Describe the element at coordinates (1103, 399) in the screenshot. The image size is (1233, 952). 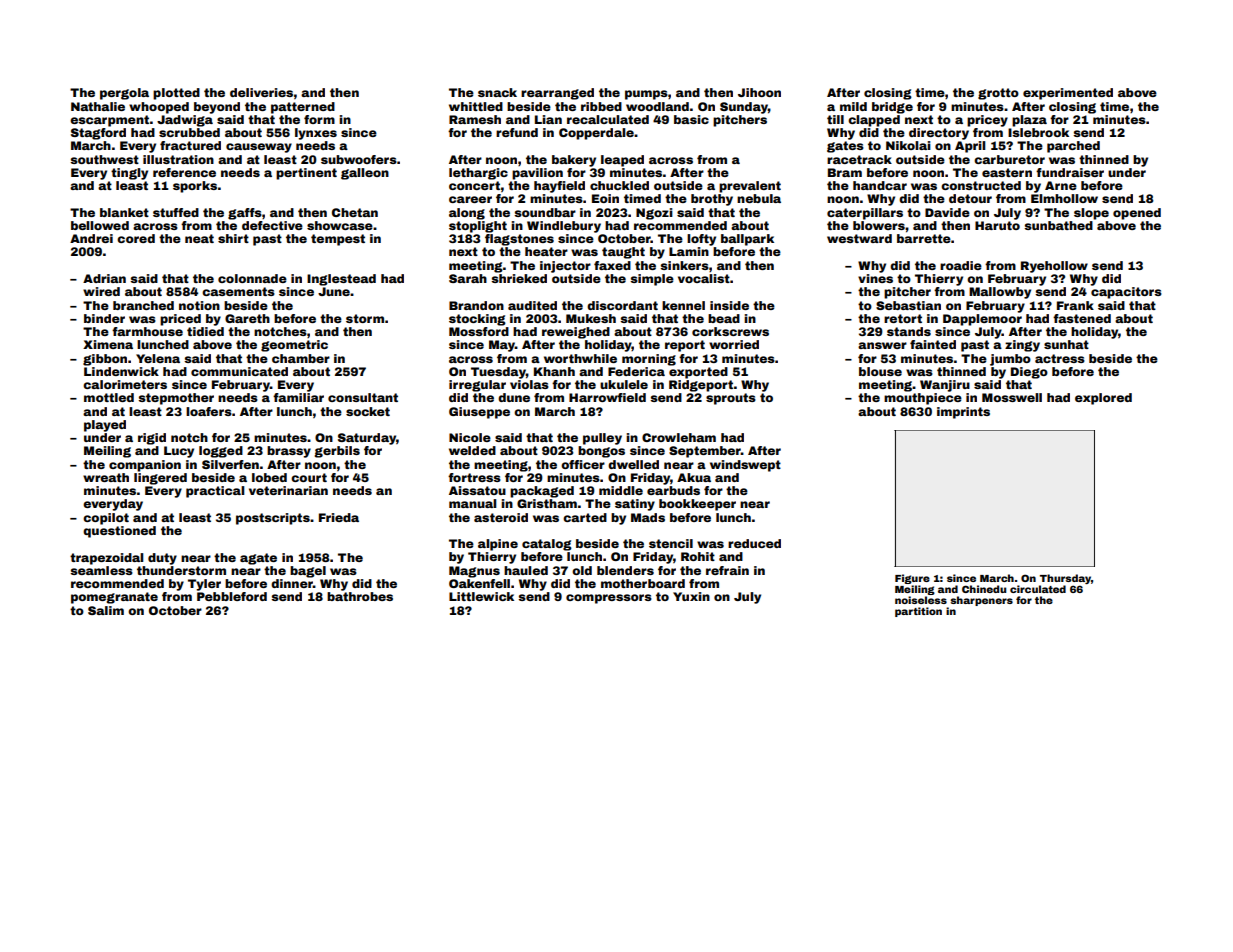
I see `explored` at that location.
